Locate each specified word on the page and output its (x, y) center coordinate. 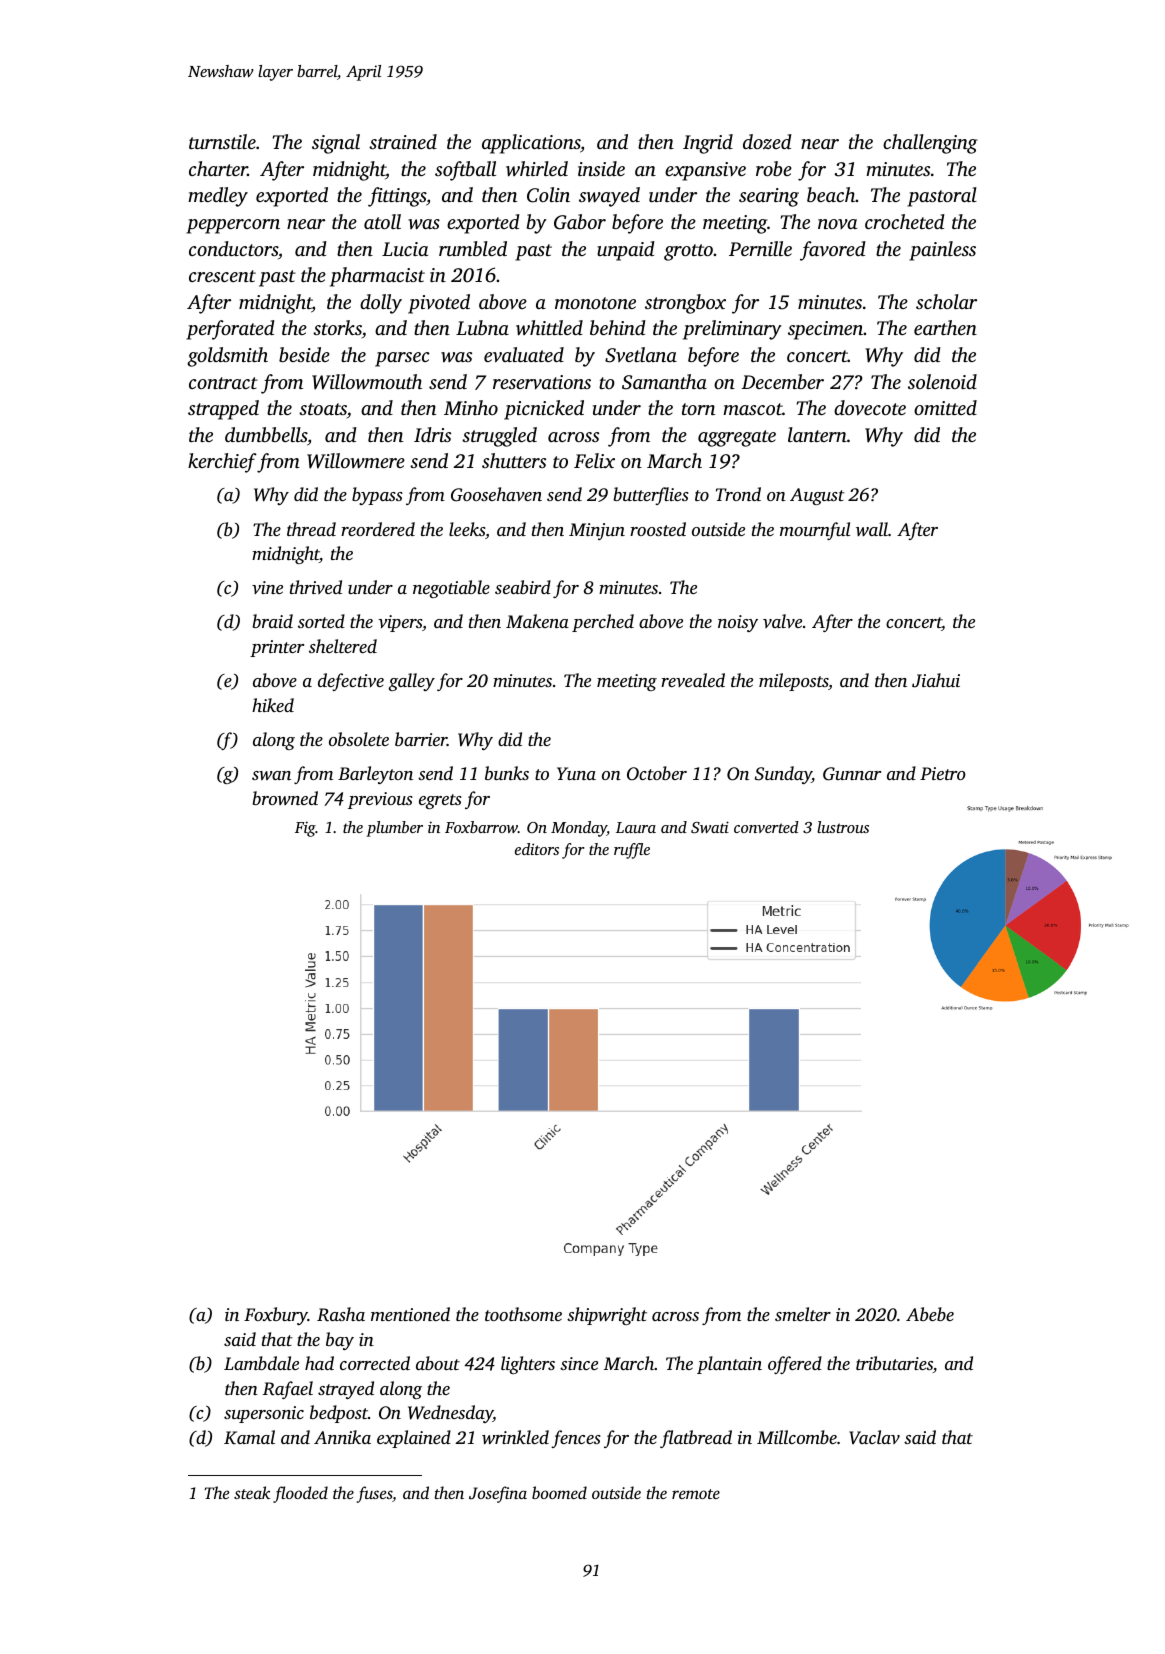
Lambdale (261, 1363)
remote (696, 1494)
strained (403, 141)
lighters (528, 1365)
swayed (609, 197)
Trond (738, 494)
